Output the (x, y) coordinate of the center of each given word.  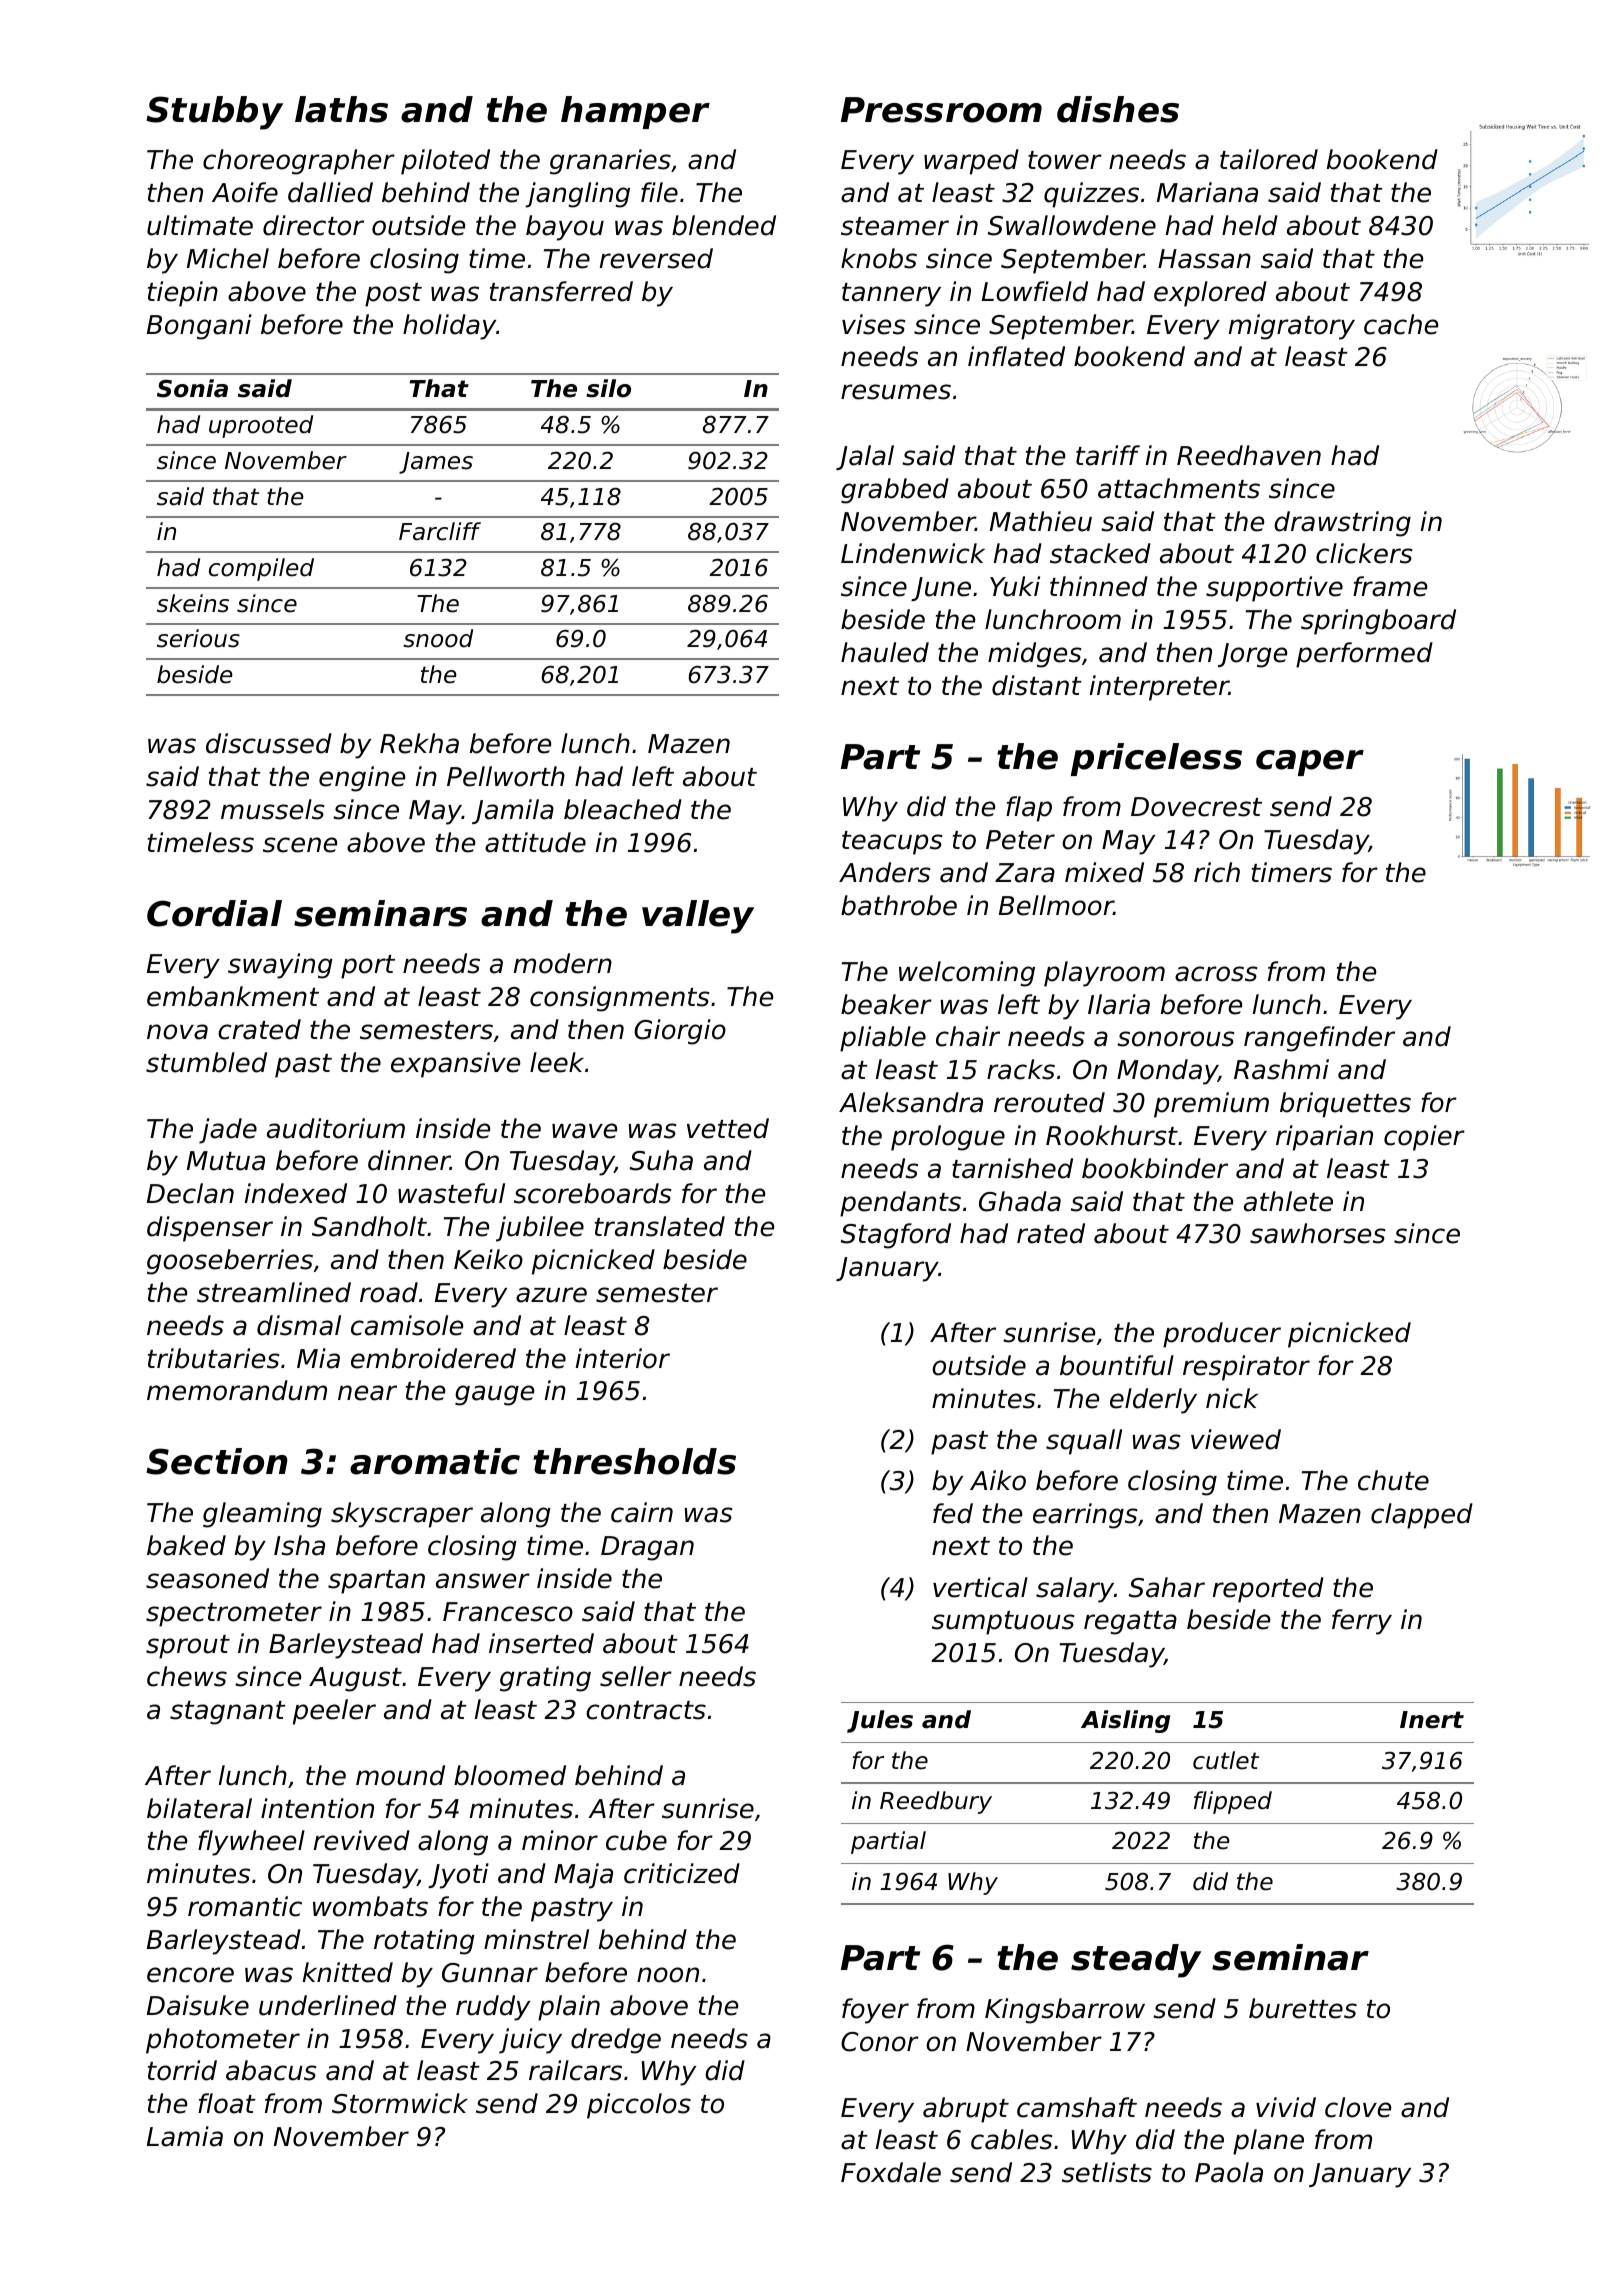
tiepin (183, 294)
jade (228, 1131)
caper (1310, 763)
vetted (728, 1128)
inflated (1016, 356)
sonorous (1176, 1039)
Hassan (1204, 259)
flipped (1233, 1802)
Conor (880, 2042)
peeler (334, 1712)
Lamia (185, 2136)
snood (438, 638)
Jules (880, 1721)
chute (1393, 1480)
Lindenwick (913, 553)
